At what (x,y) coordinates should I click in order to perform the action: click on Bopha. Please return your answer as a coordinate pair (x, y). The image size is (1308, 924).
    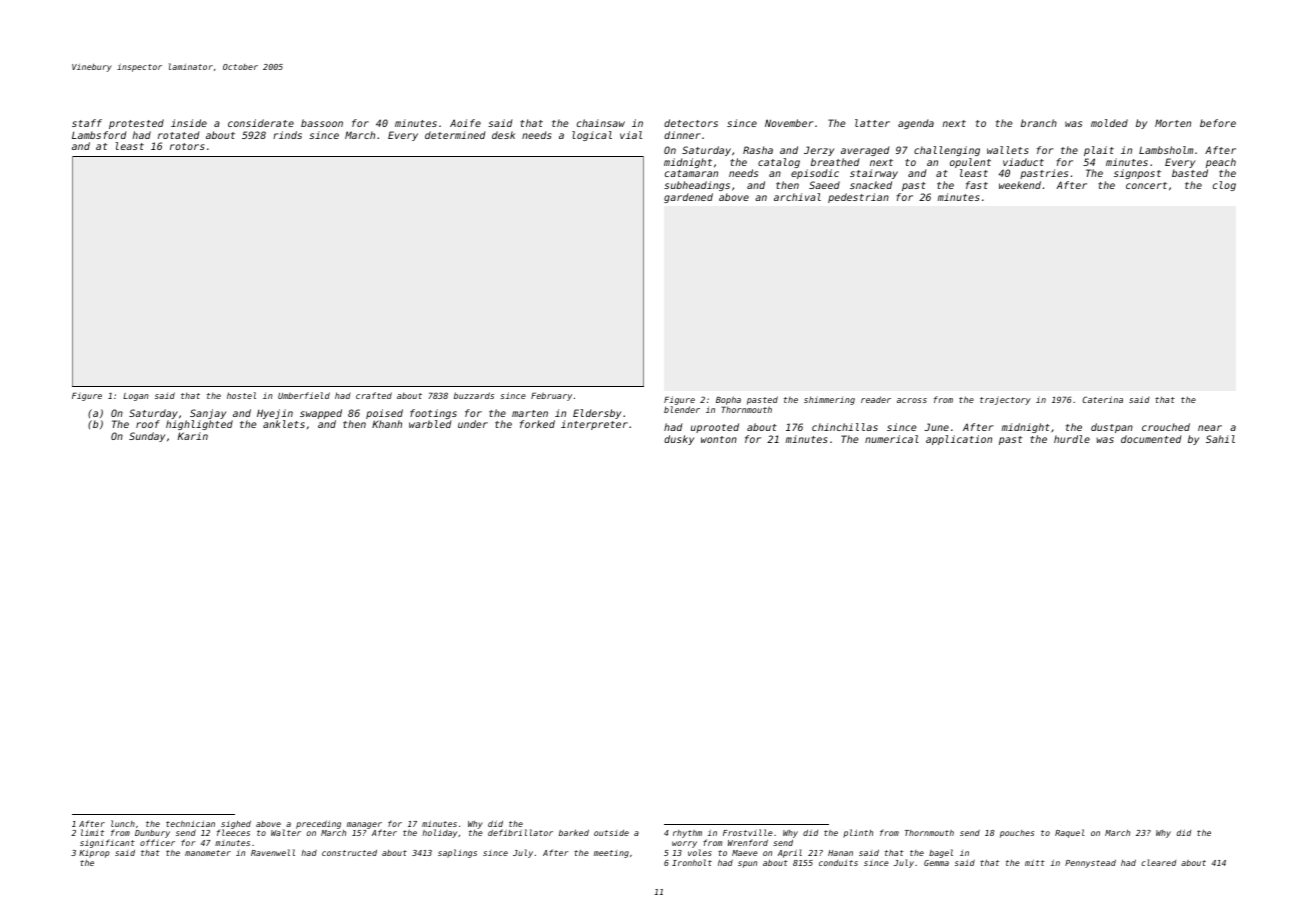
    Looking at the image, I should click on (728, 400).
